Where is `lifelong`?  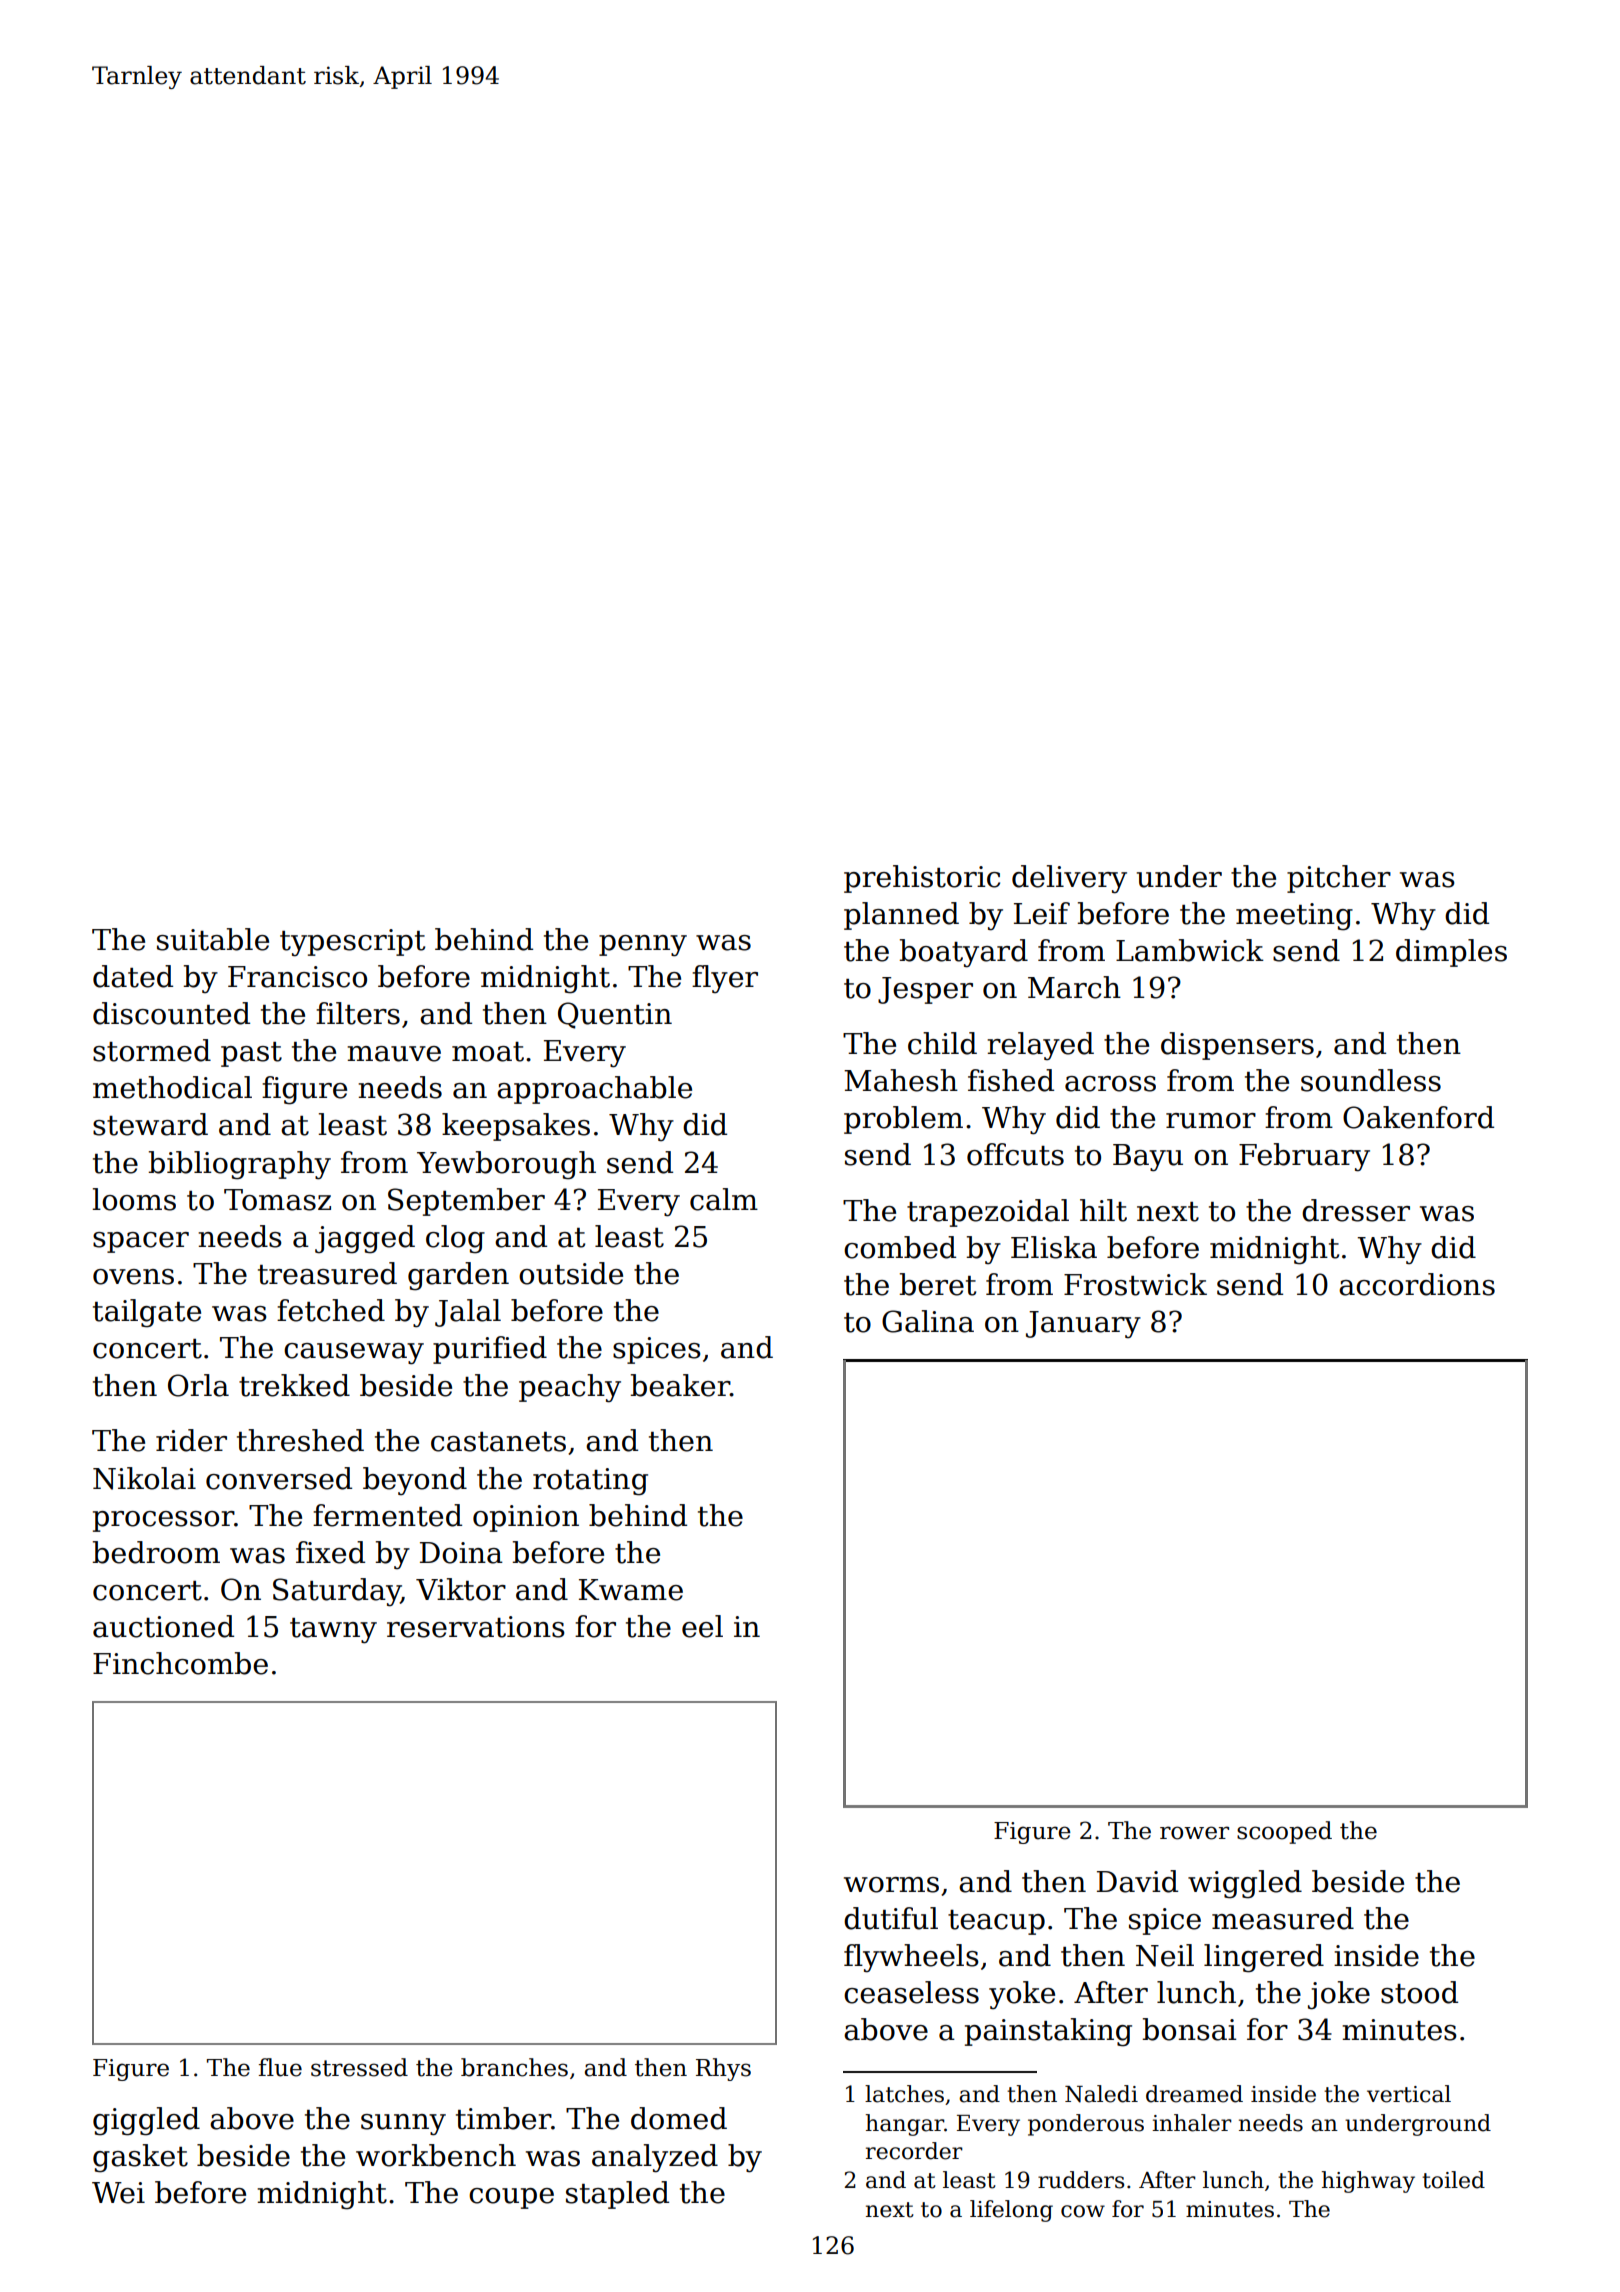
lifelong is located at coordinates (1011, 2211).
